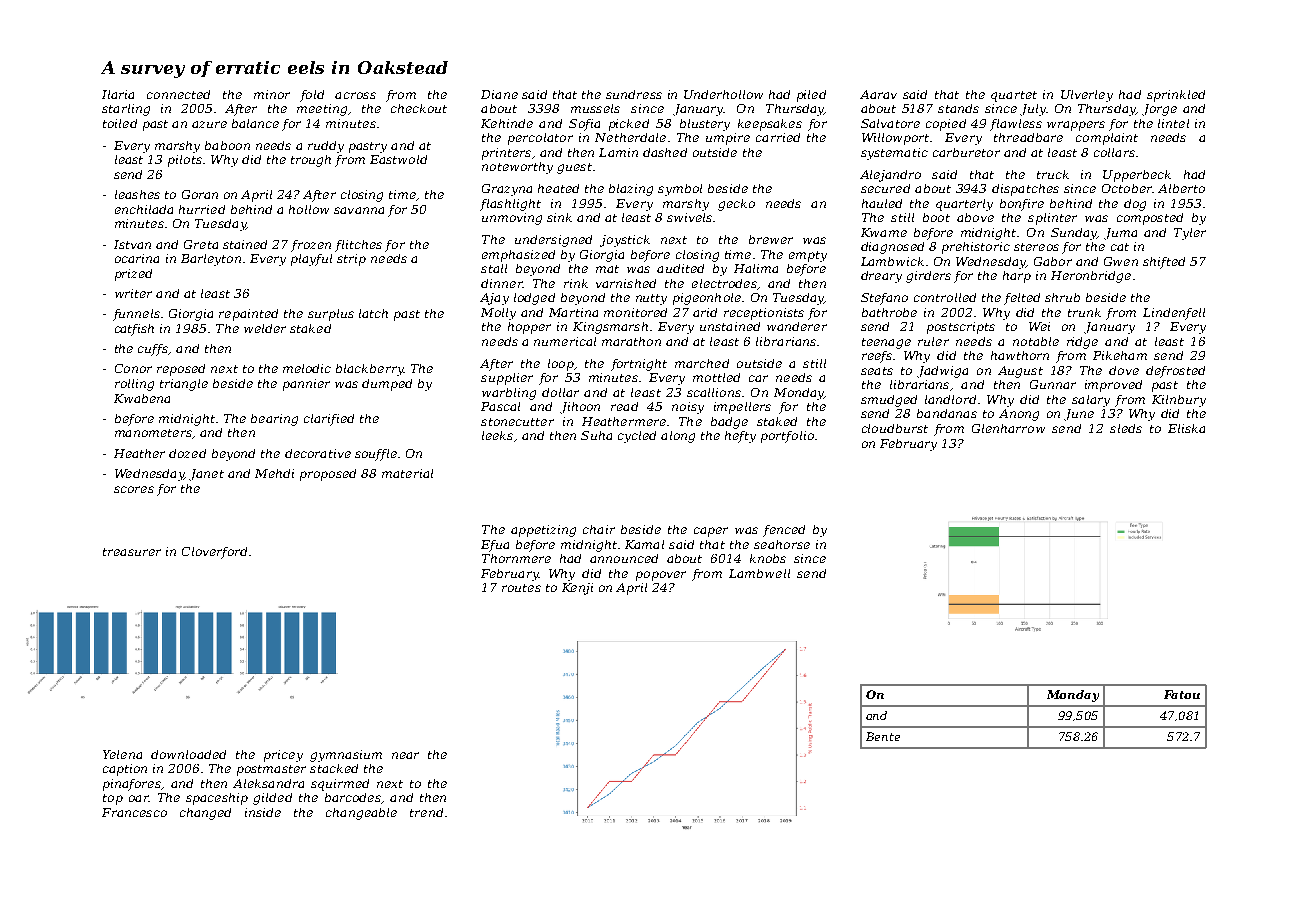  I want to click on meeting, so click(322, 110).
